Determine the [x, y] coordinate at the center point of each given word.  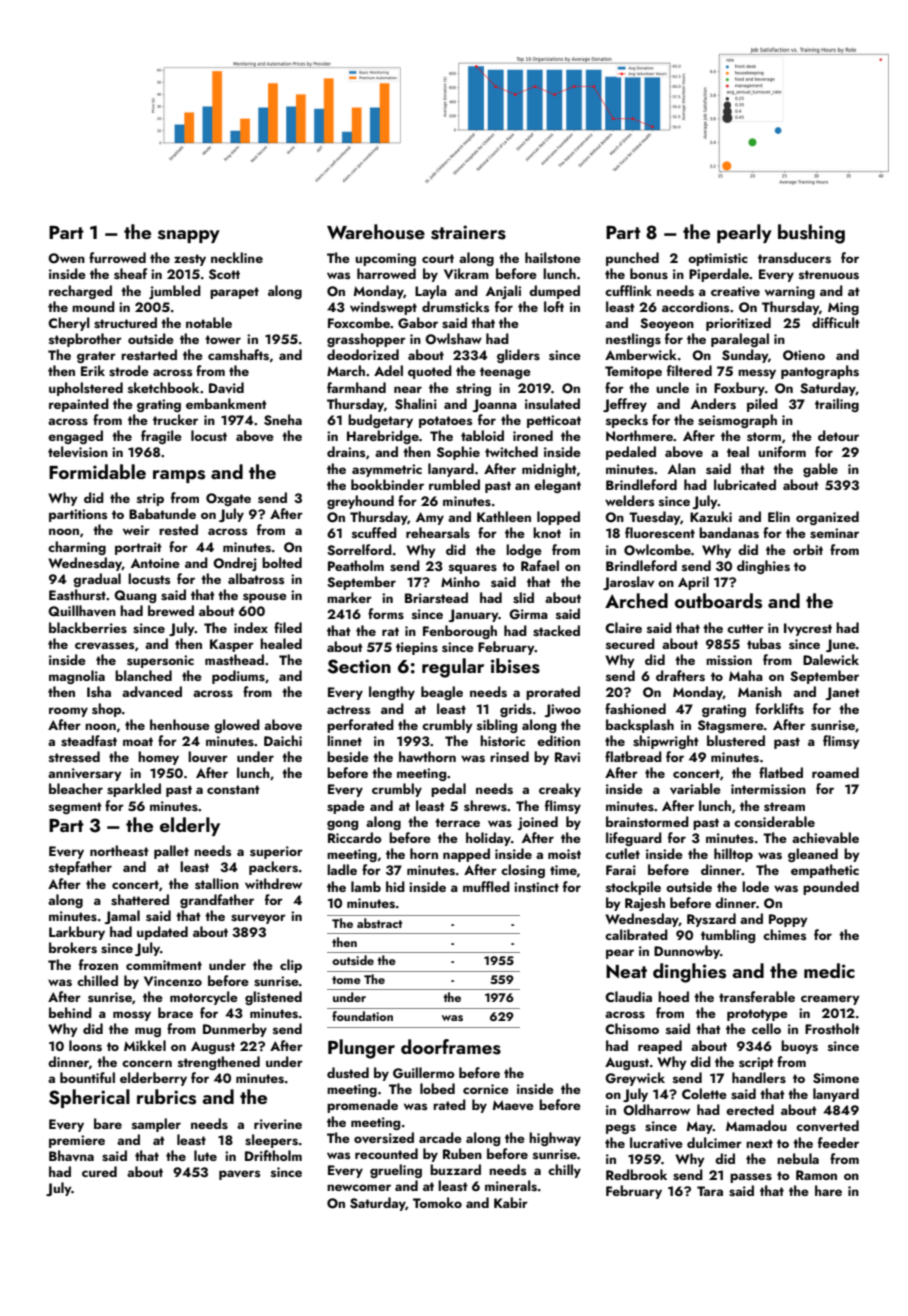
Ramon [816, 1175]
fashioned [635, 708]
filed [288, 627]
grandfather [217, 901]
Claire [623, 627]
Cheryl [69, 324]
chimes [784, 934]
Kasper [232, 645]
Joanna [494, 405]
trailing [837, 405]
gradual [97, 580]
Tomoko [437, 1202]
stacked [556, 631]
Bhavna [71, 1155]
